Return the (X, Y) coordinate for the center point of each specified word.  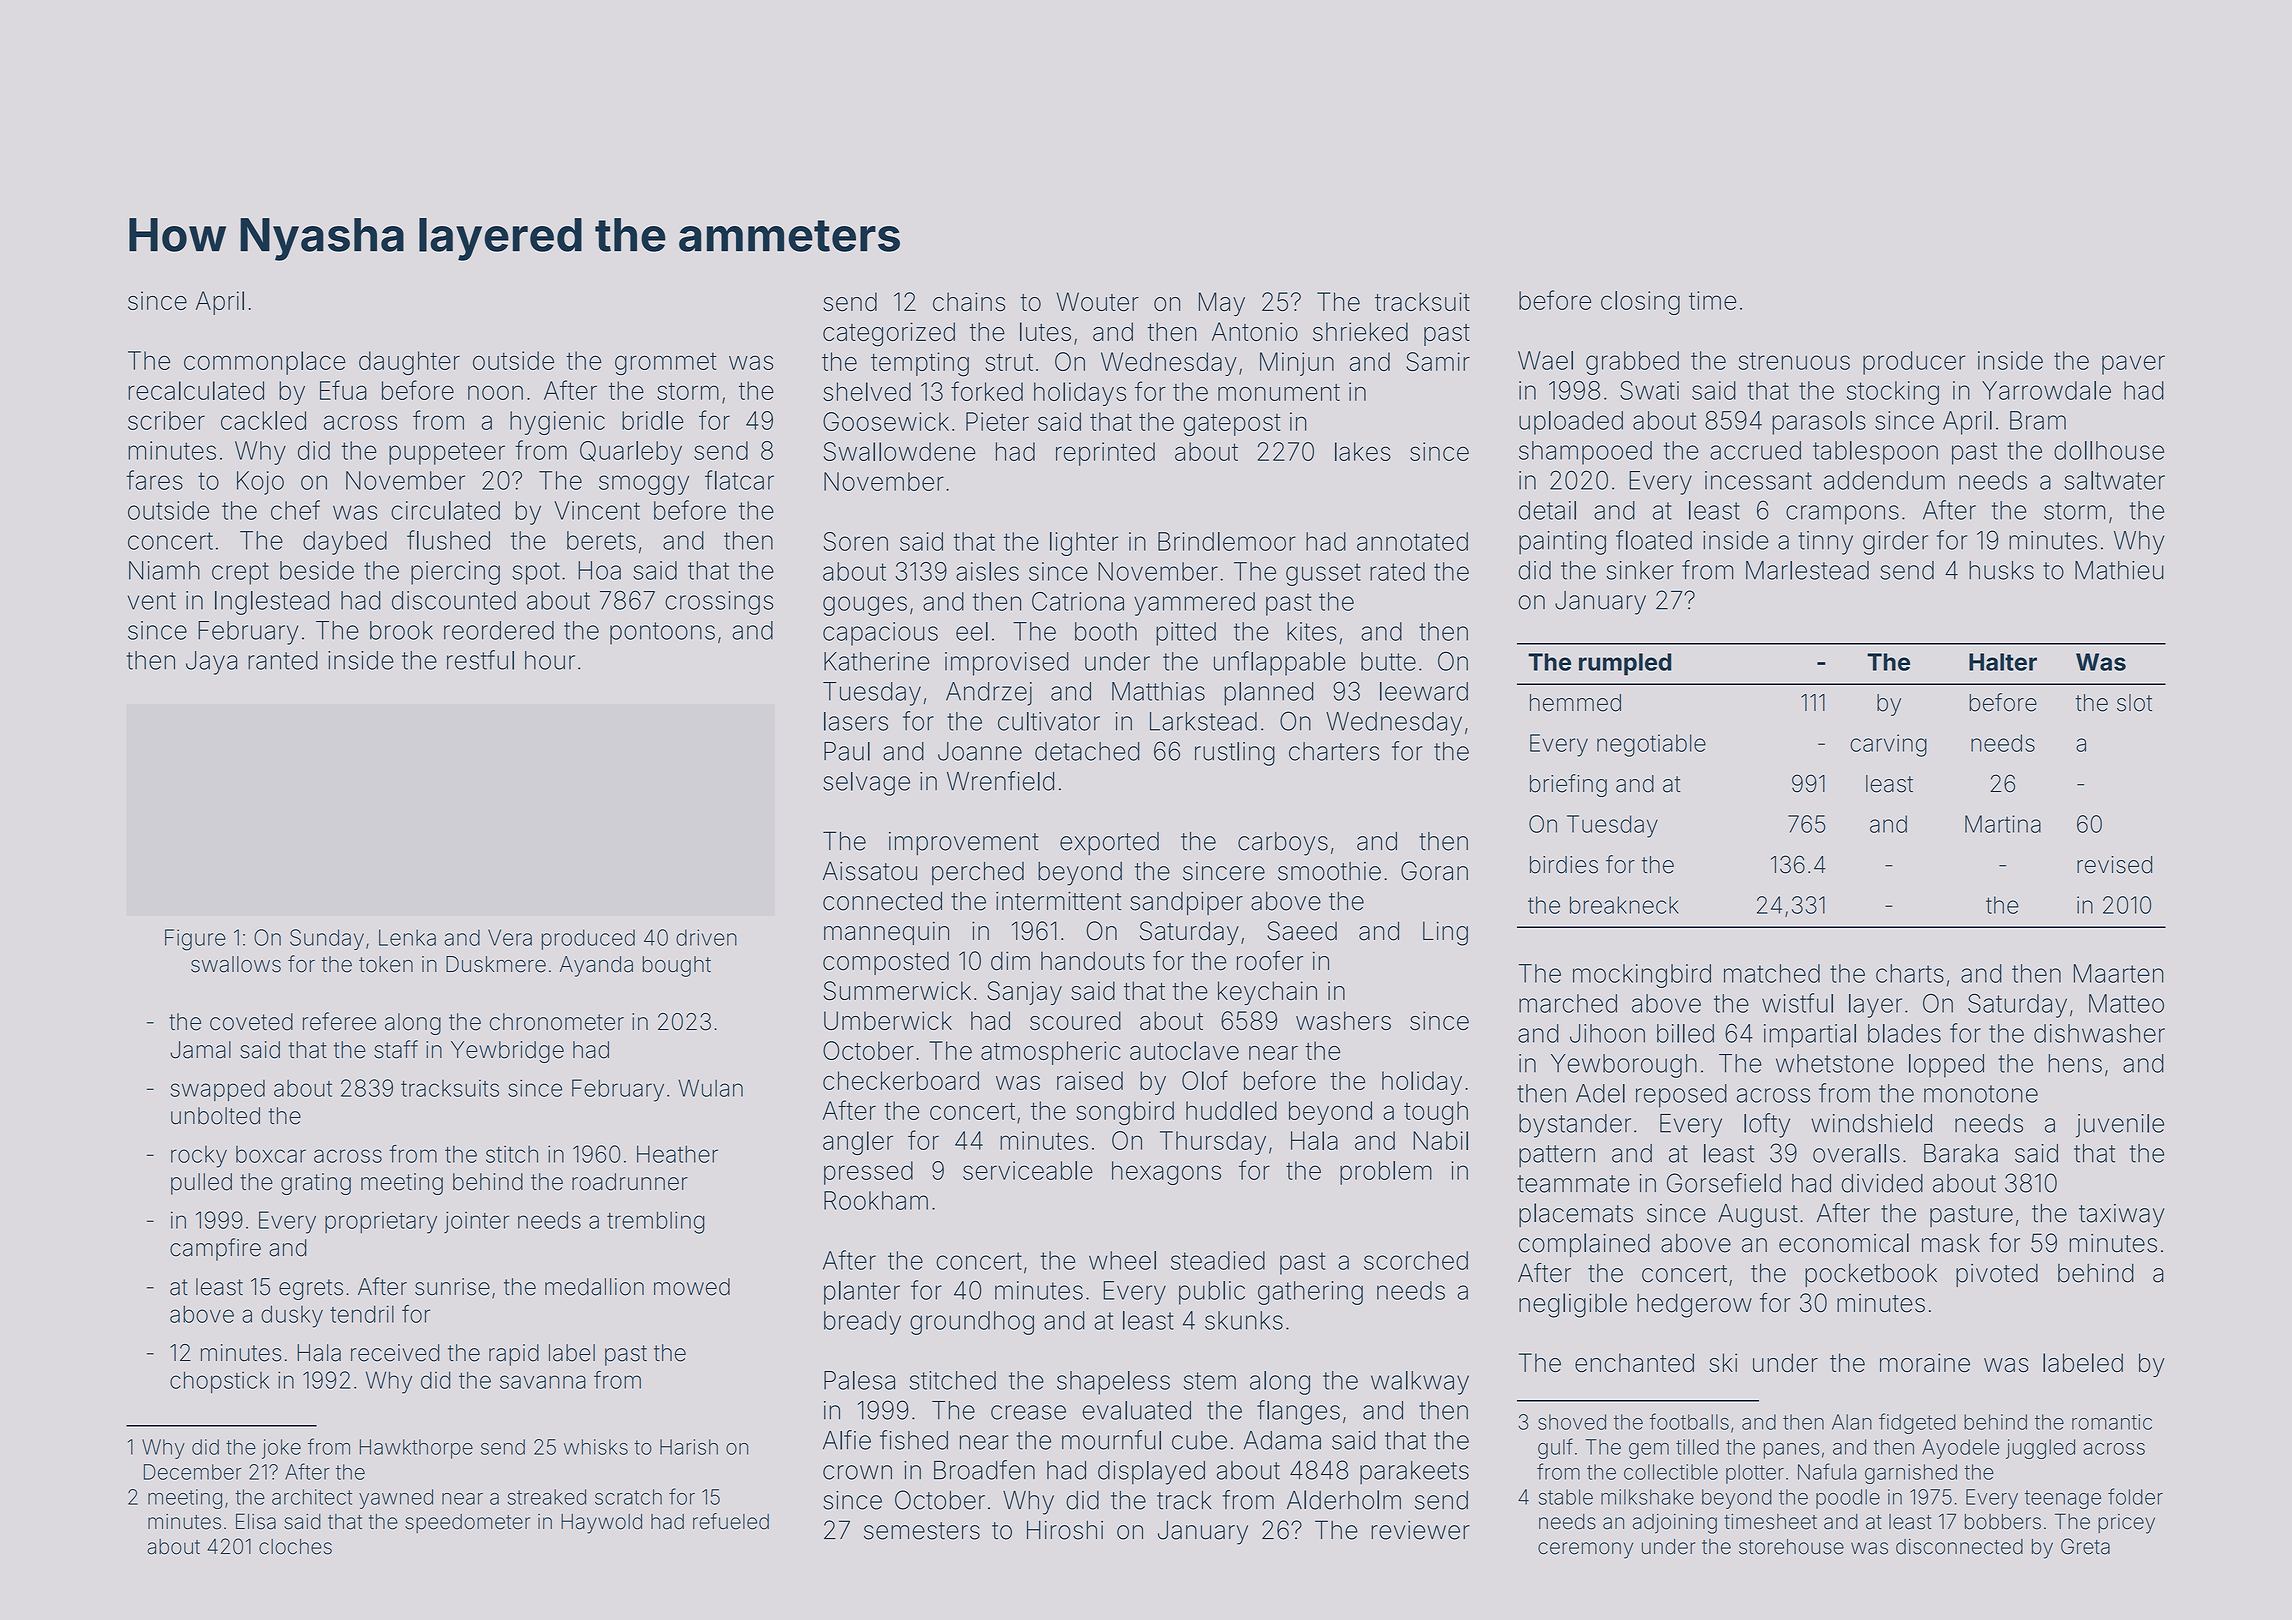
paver (2133, 365)
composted (886, 963)
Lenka (407, 937)
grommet (666, 364)
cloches (295, 1547)
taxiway (2121, 1216)
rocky (199, 1157)
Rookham (876, 1200)
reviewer (1420, 1530)
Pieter (997, 421)
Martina (2003, 824)
